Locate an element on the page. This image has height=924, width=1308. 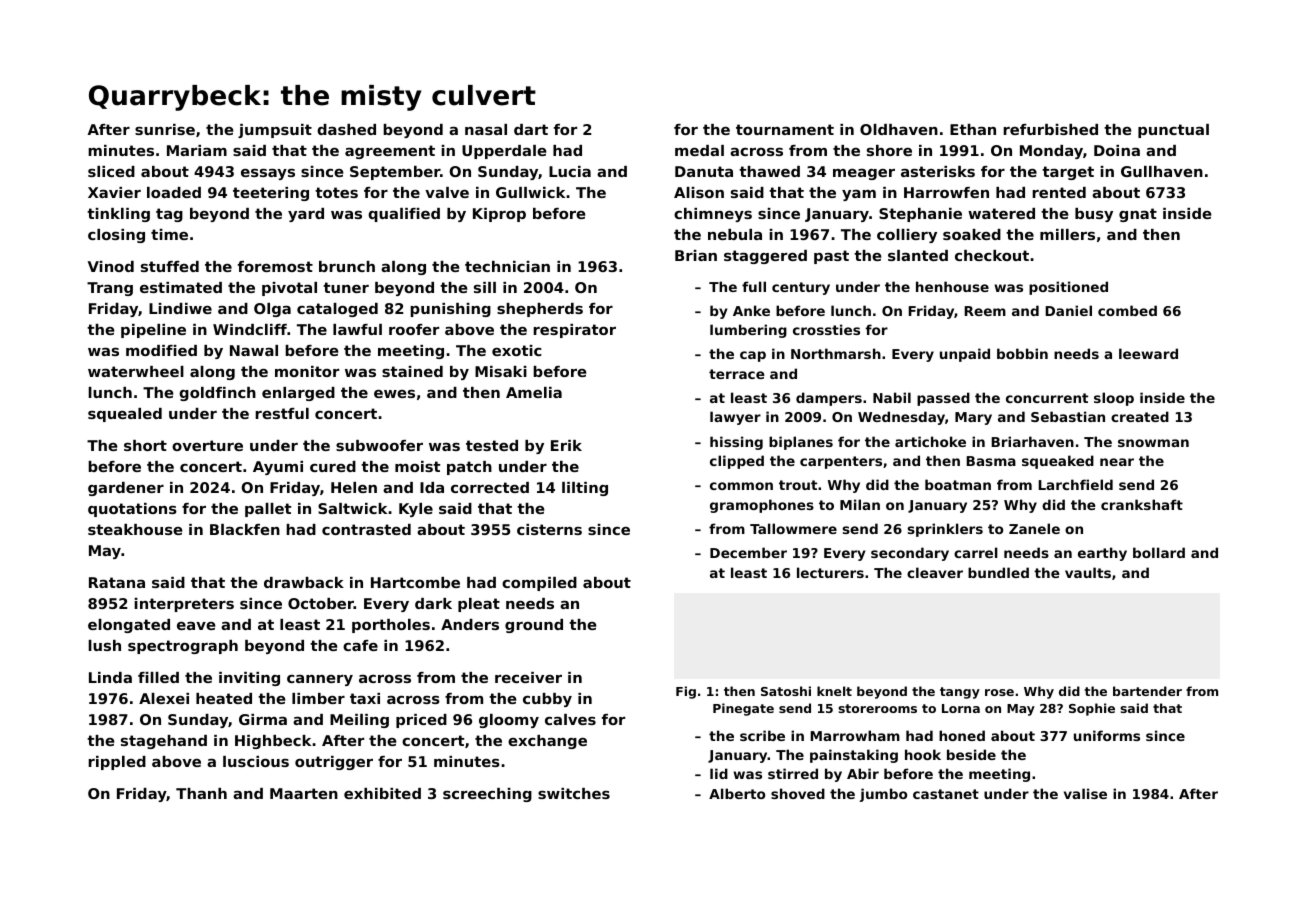
knelt is located at coordinates (834, 691).
